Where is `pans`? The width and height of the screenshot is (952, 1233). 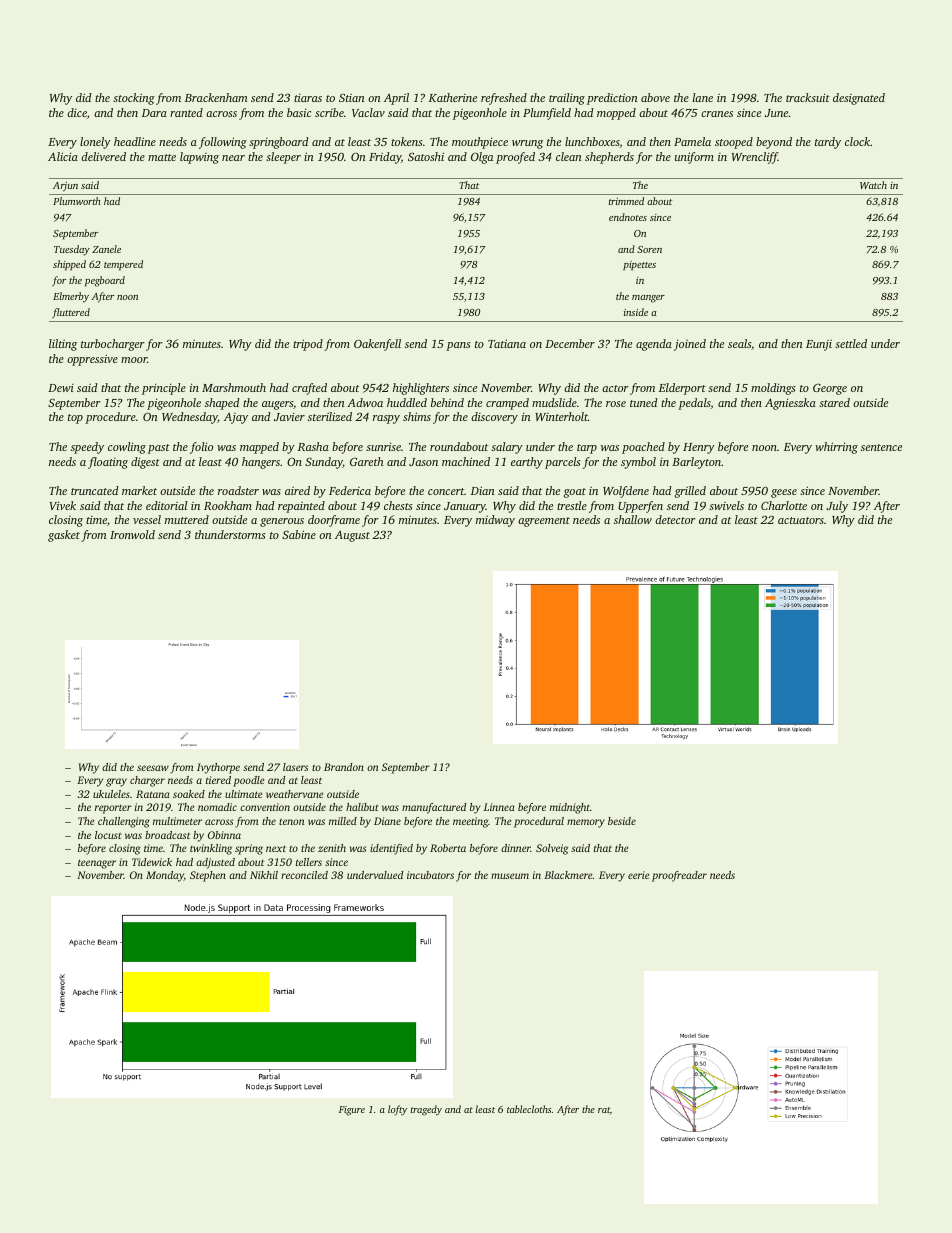 pans is located at coordinates (458, 346).
